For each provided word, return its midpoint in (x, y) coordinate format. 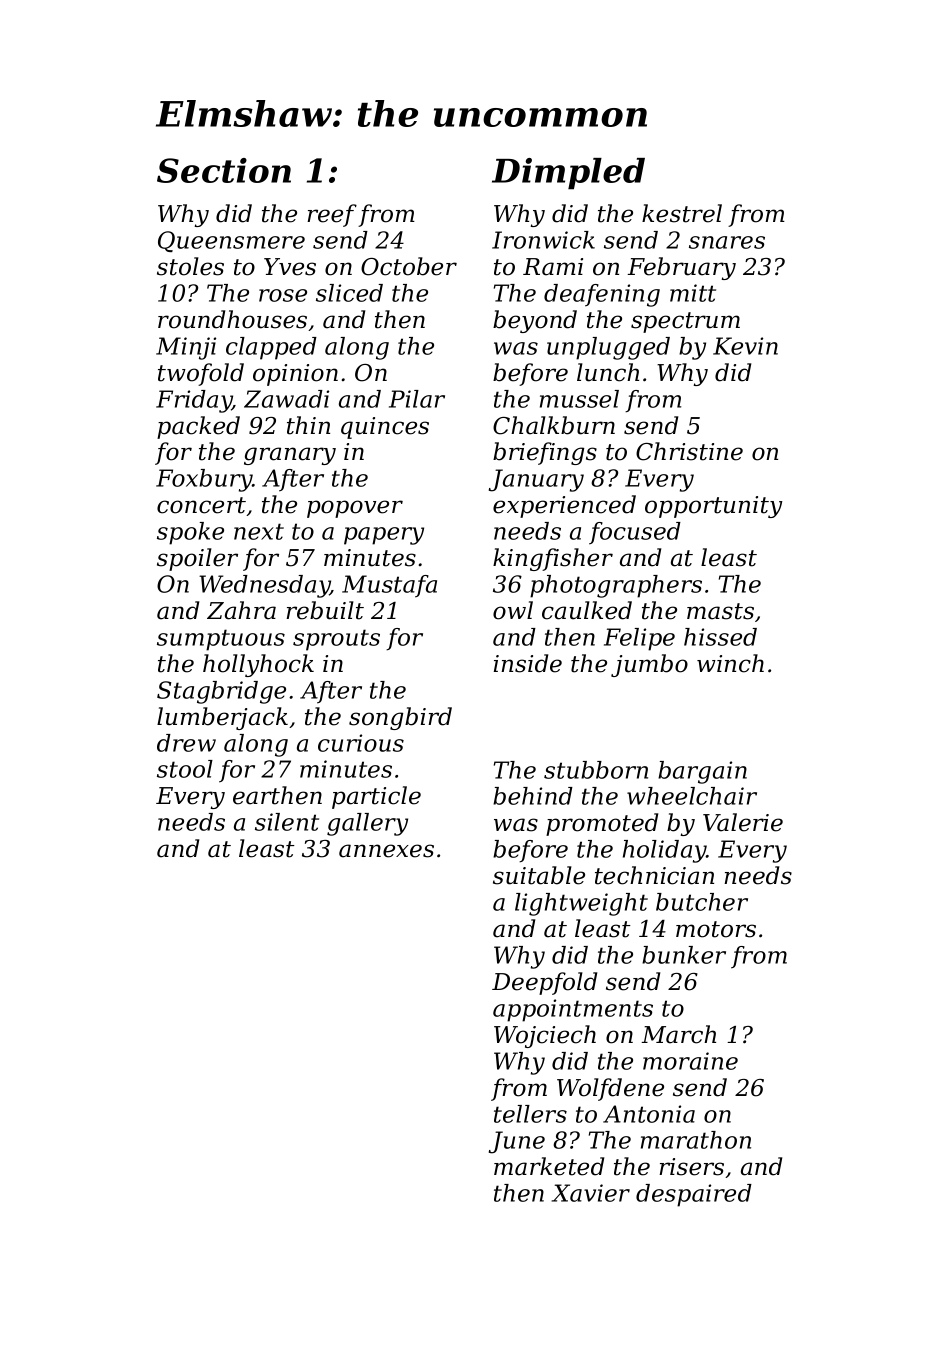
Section (224, 170)
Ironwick (543, 240)
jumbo (649, 665)
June (517, 1142)
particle (376, 797)
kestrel (682, 213)
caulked (587, 610)
